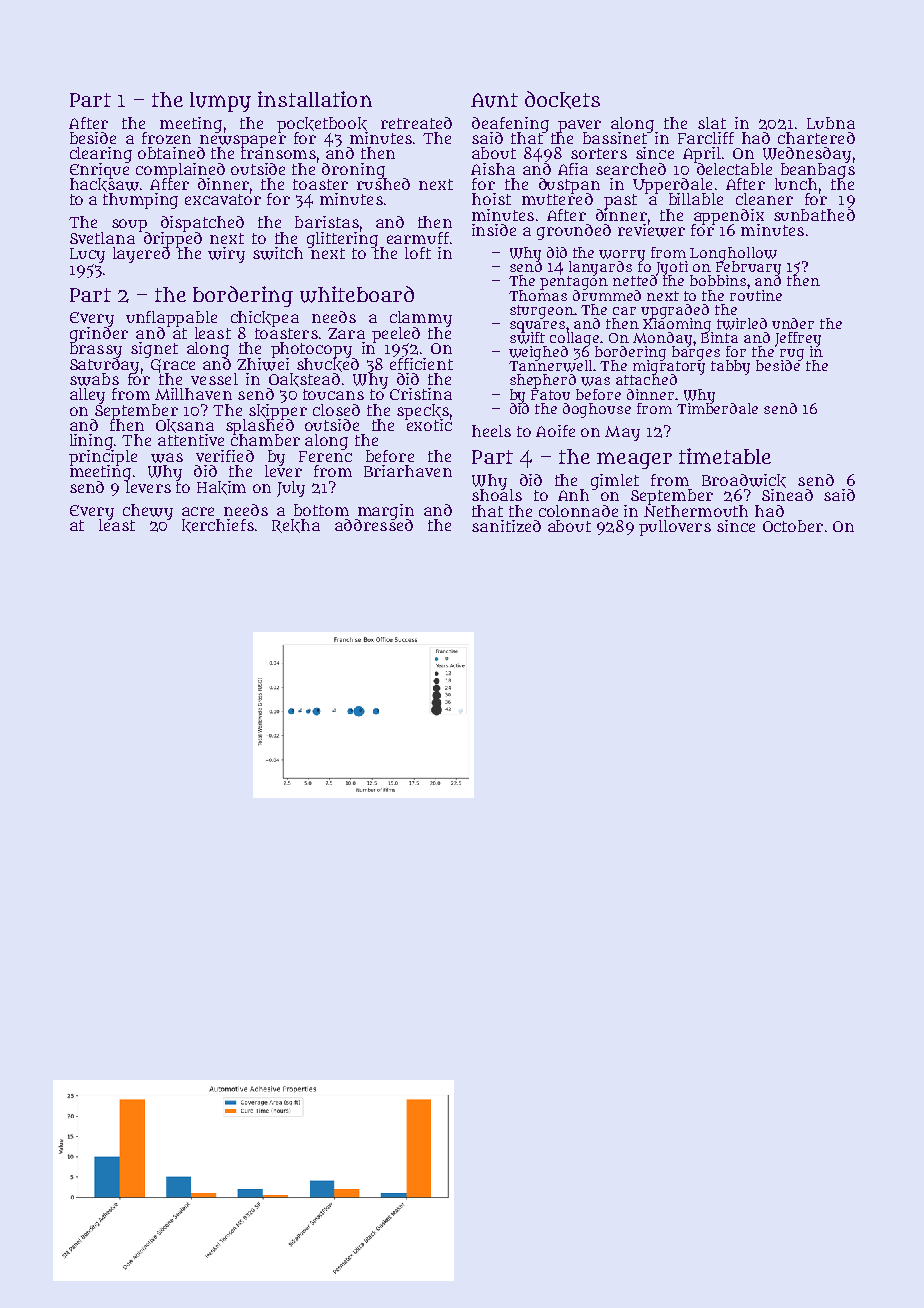 The width and height of the screenshot is (924, 1308). Describe the element at coordinates (712, 123) in the screenshot. I see `slat` at that location.
